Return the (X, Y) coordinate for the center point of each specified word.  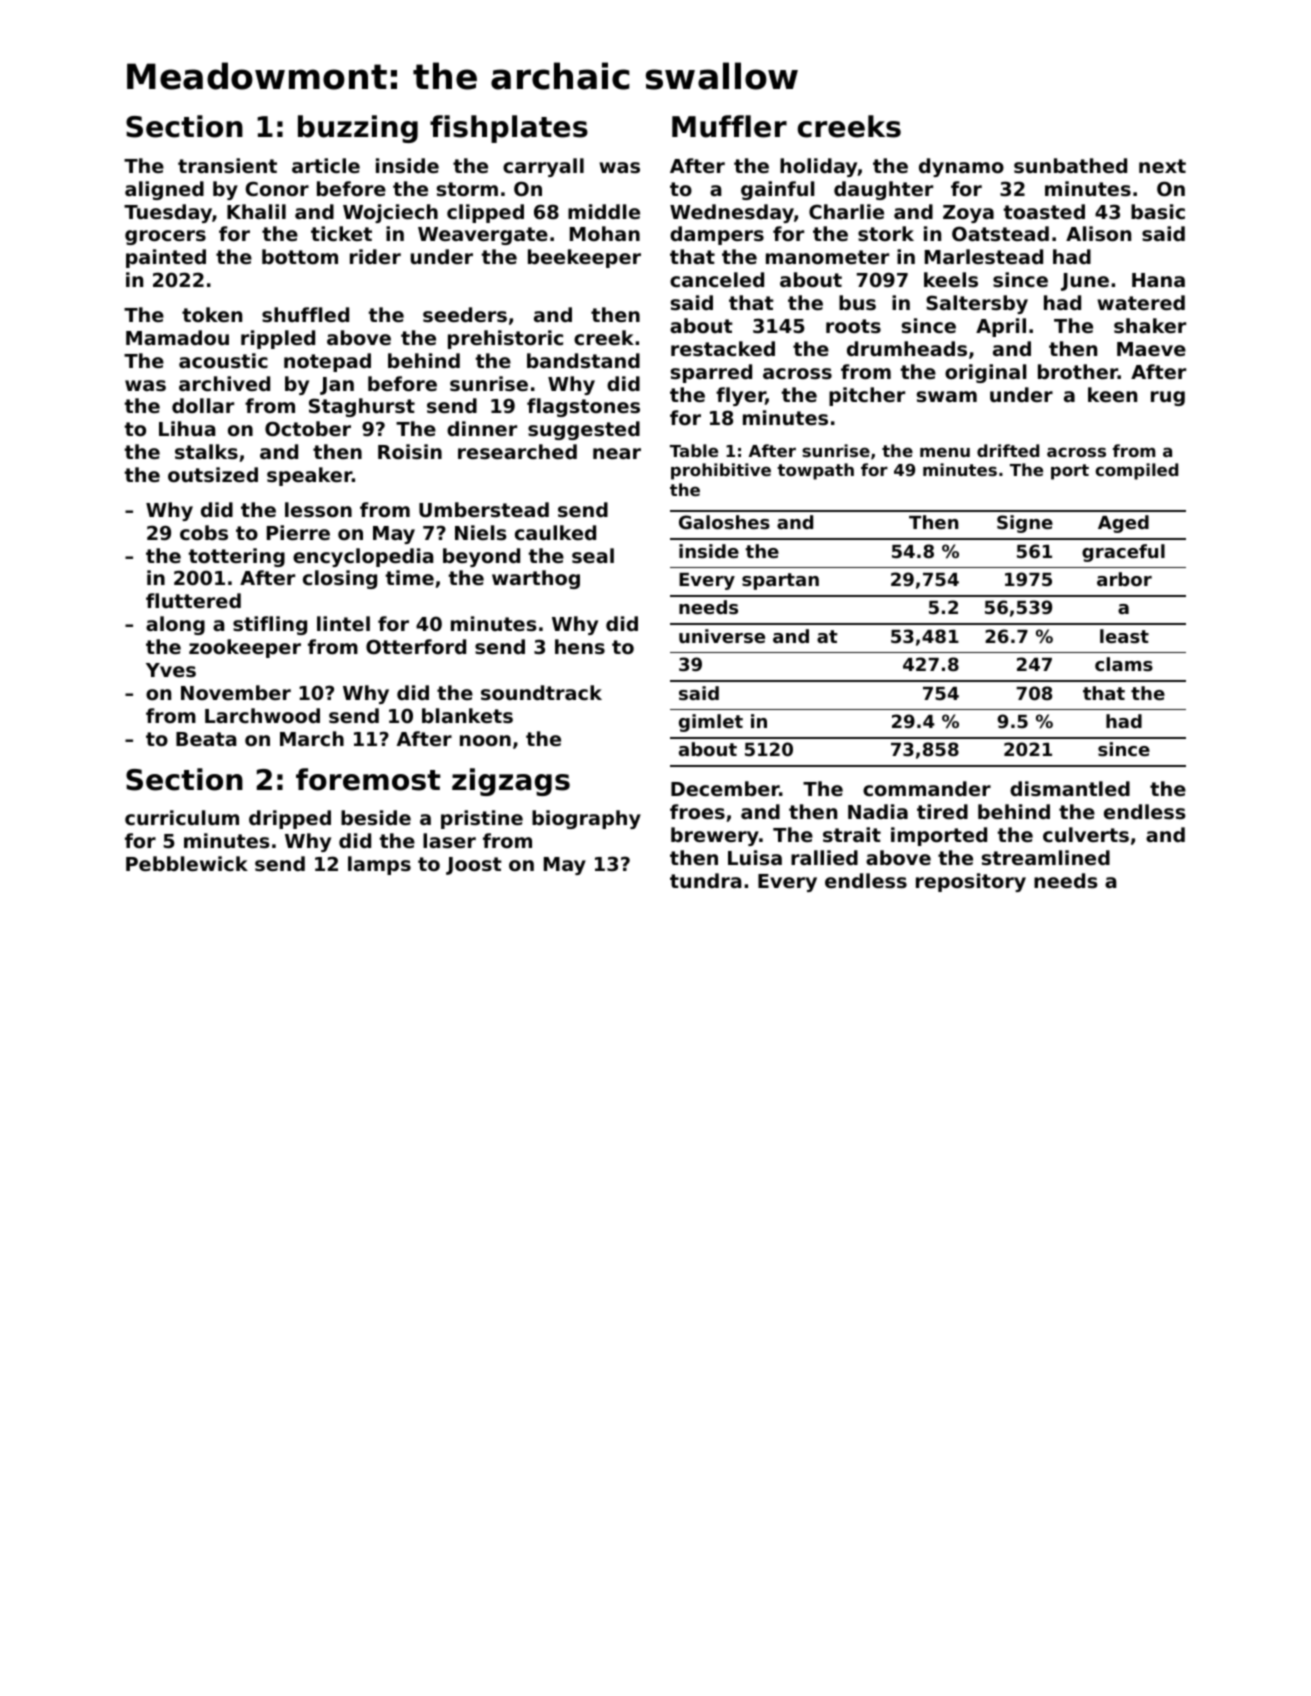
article (326, 165)
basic (1158, 212)
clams (1124, 664)
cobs (204, 532)
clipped (485, 213)
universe (722, 636)
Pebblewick (187, 863)
